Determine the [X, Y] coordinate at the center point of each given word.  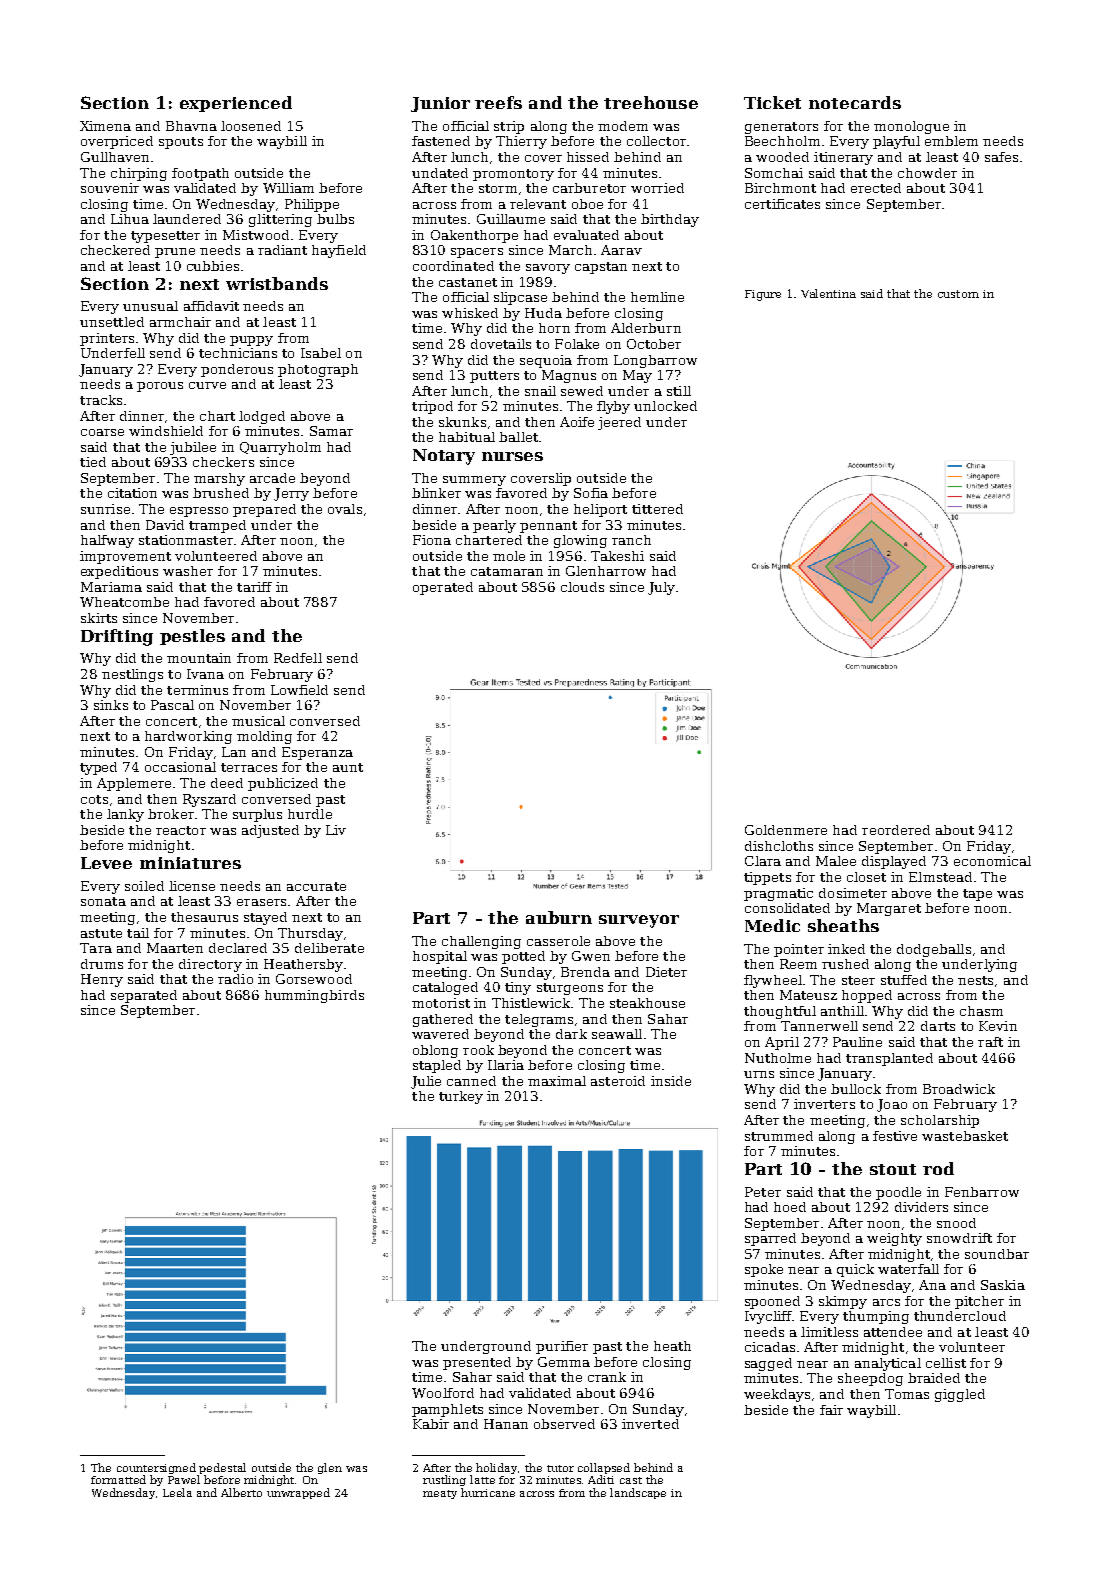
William [288, 188]
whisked [470, 313]
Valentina [828, 293]
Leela [177, 1492]
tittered [657, 509]
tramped [217, 526]
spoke [764, 1270]
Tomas [907, 1394]
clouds [582, 587]
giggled [960, 1395]
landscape [638, 1493]
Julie [426, 1082]
